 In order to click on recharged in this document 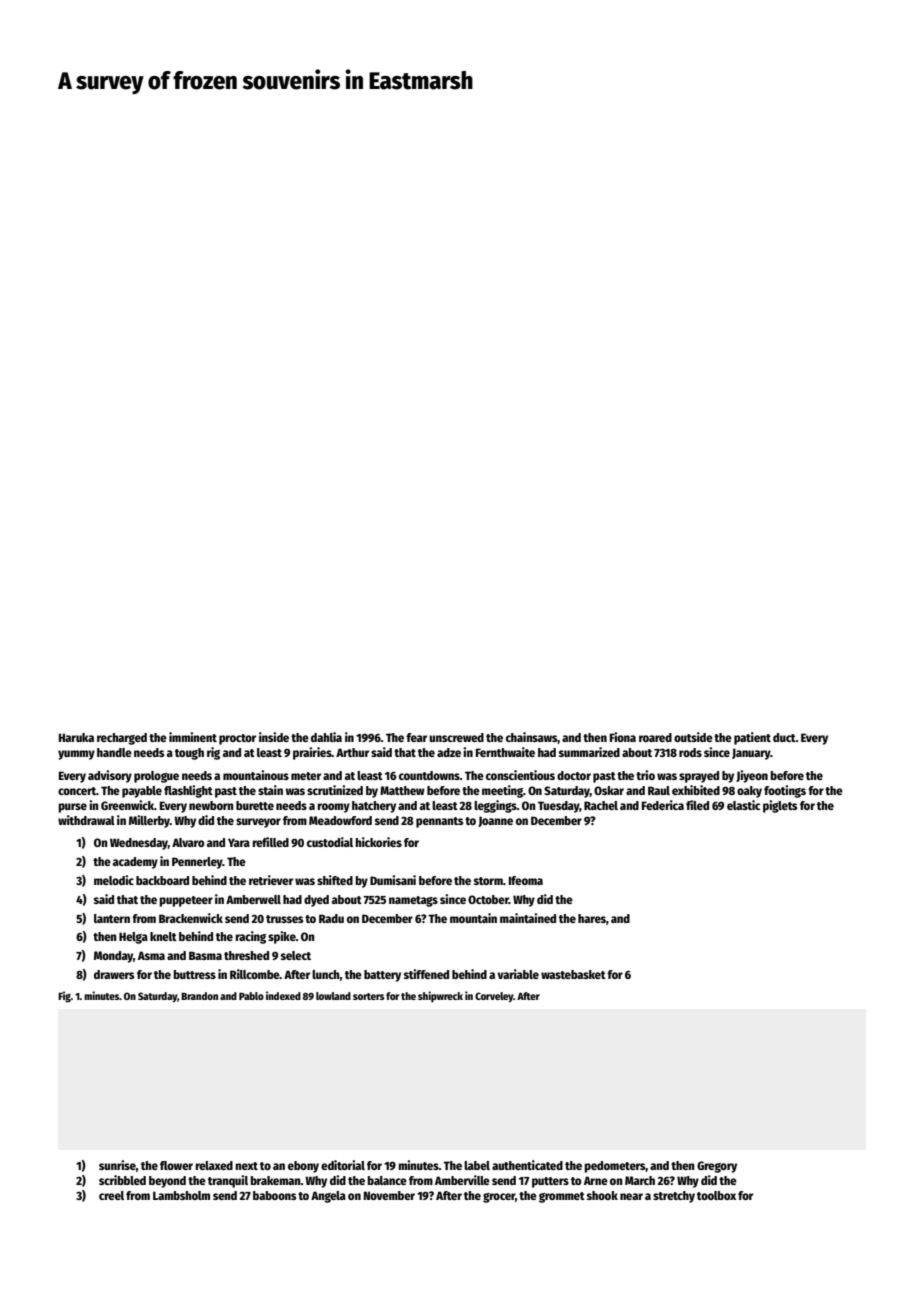, I will do `click(122, 739)`.
